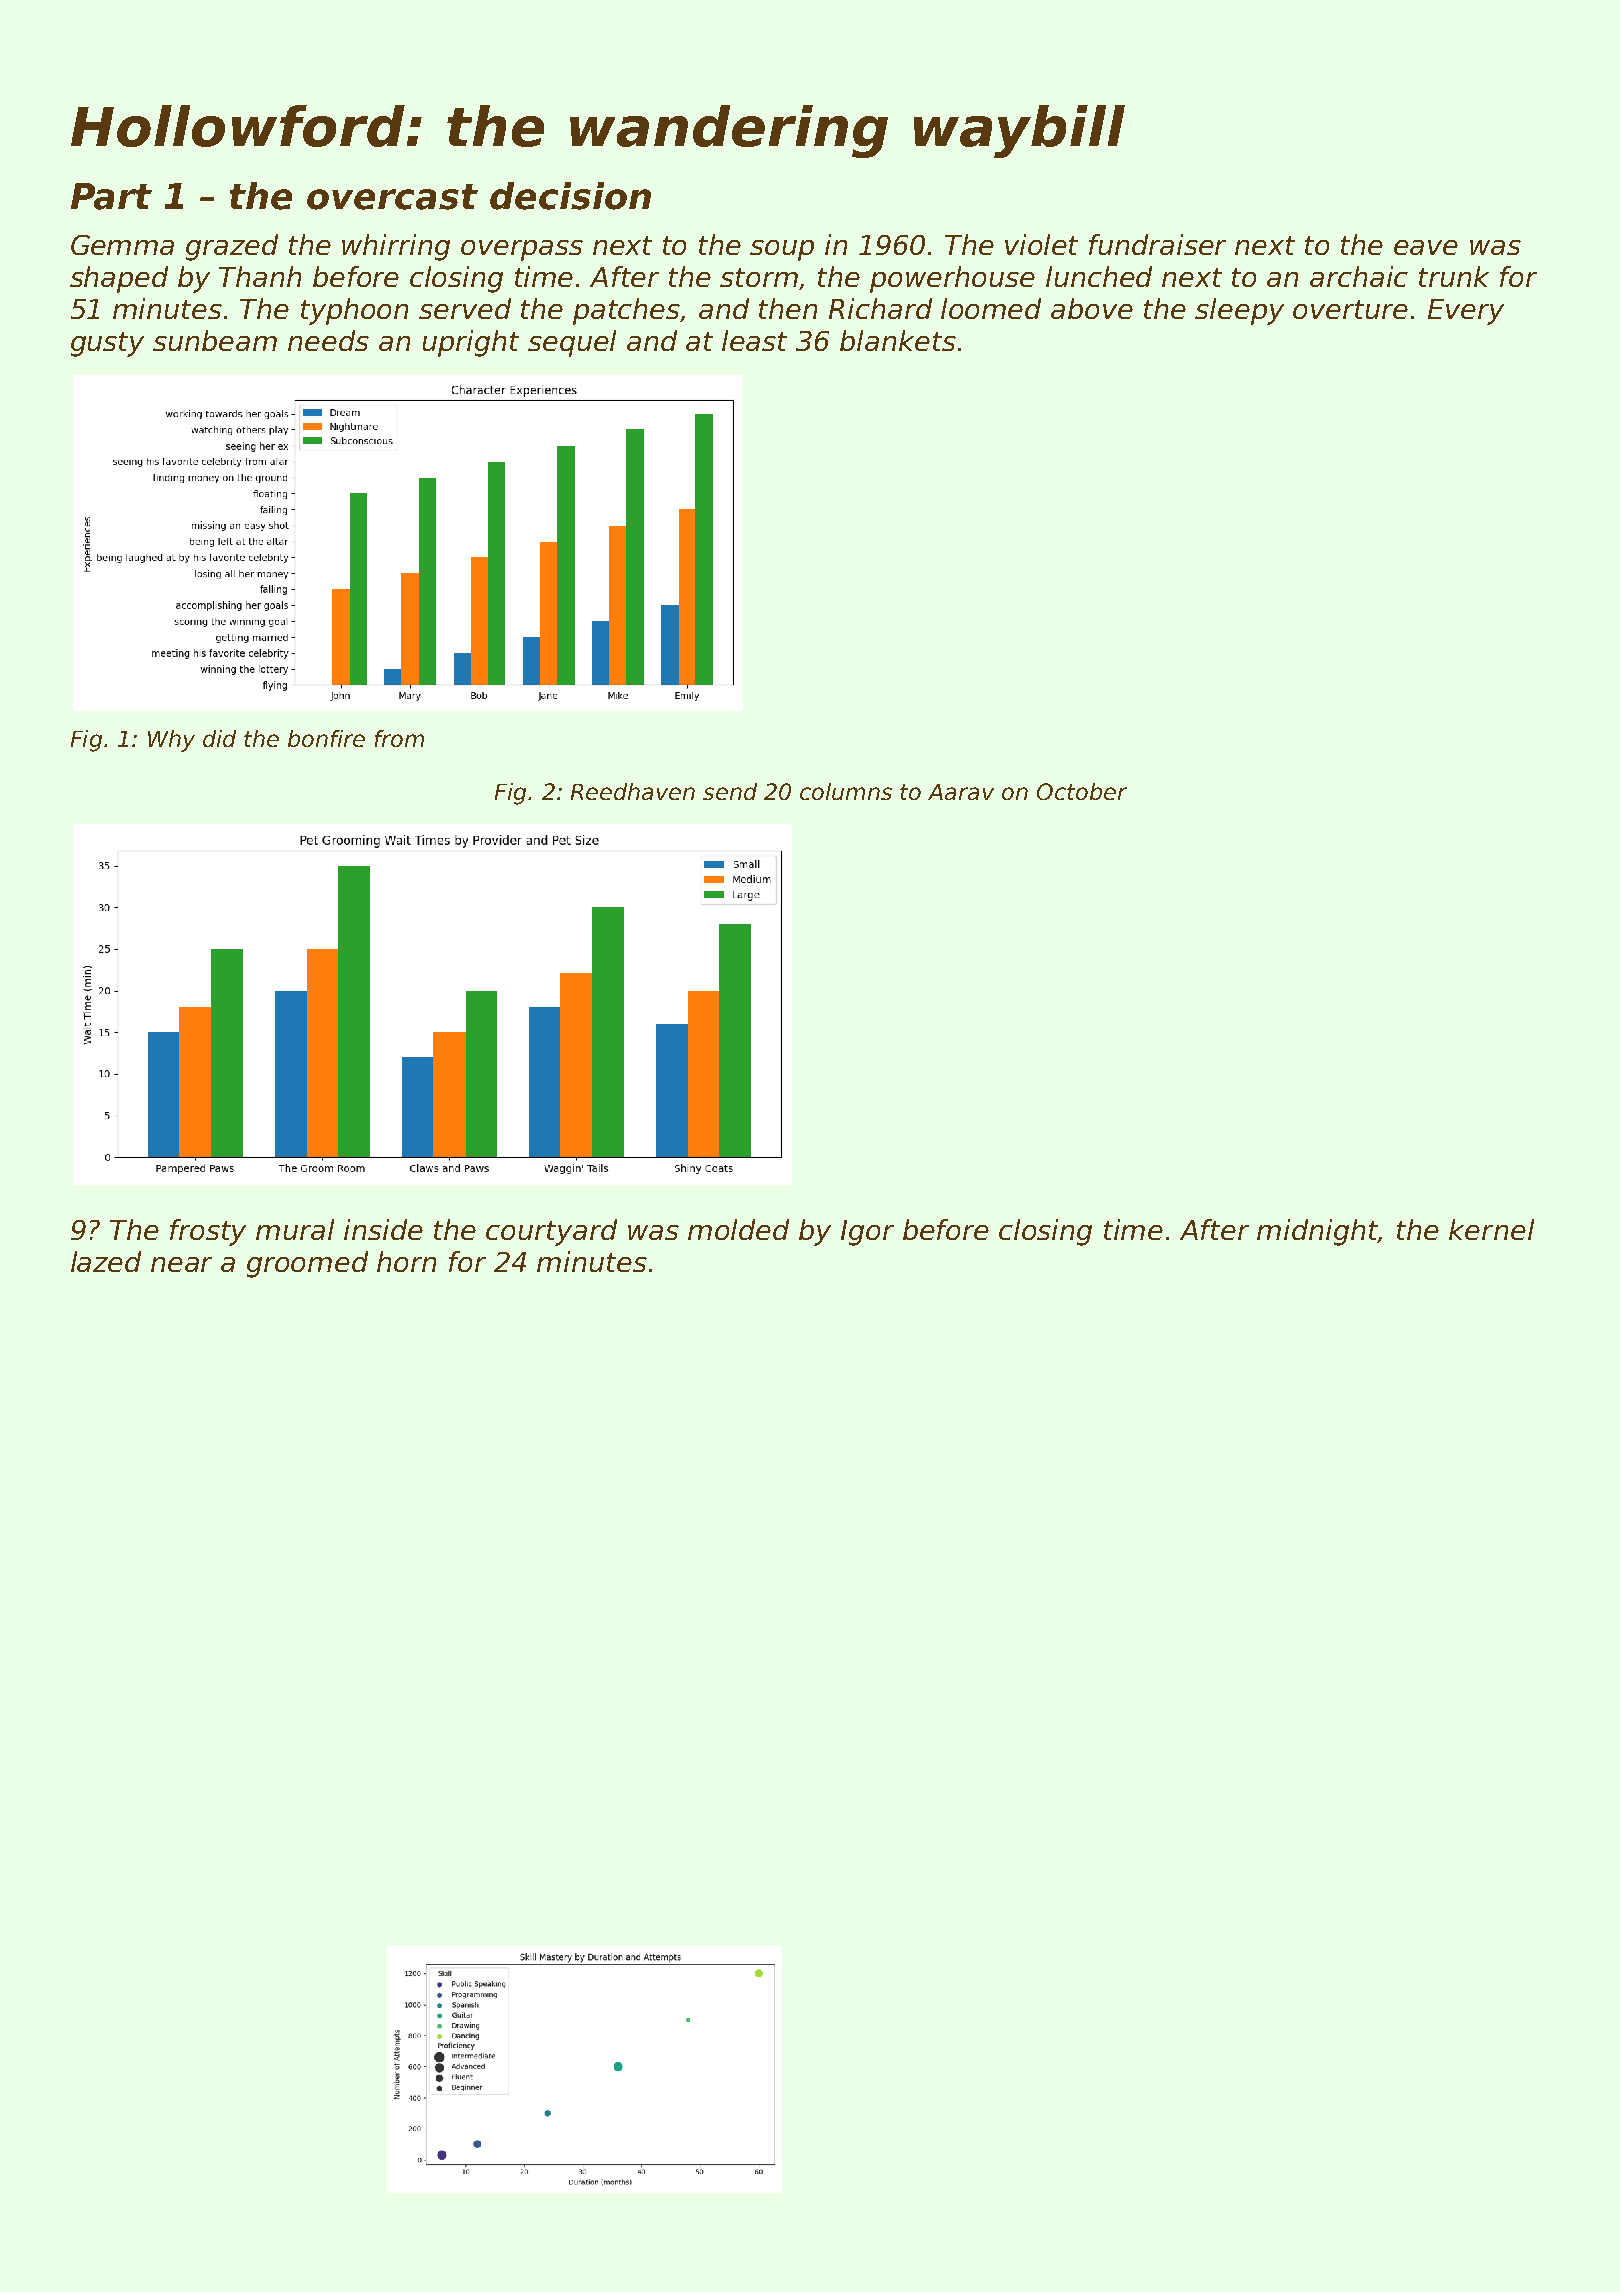 The height and width of the document is (2292, 1620). Describe the element at coordinates (354, 311) in the document. I see `typhoon` at that location.
